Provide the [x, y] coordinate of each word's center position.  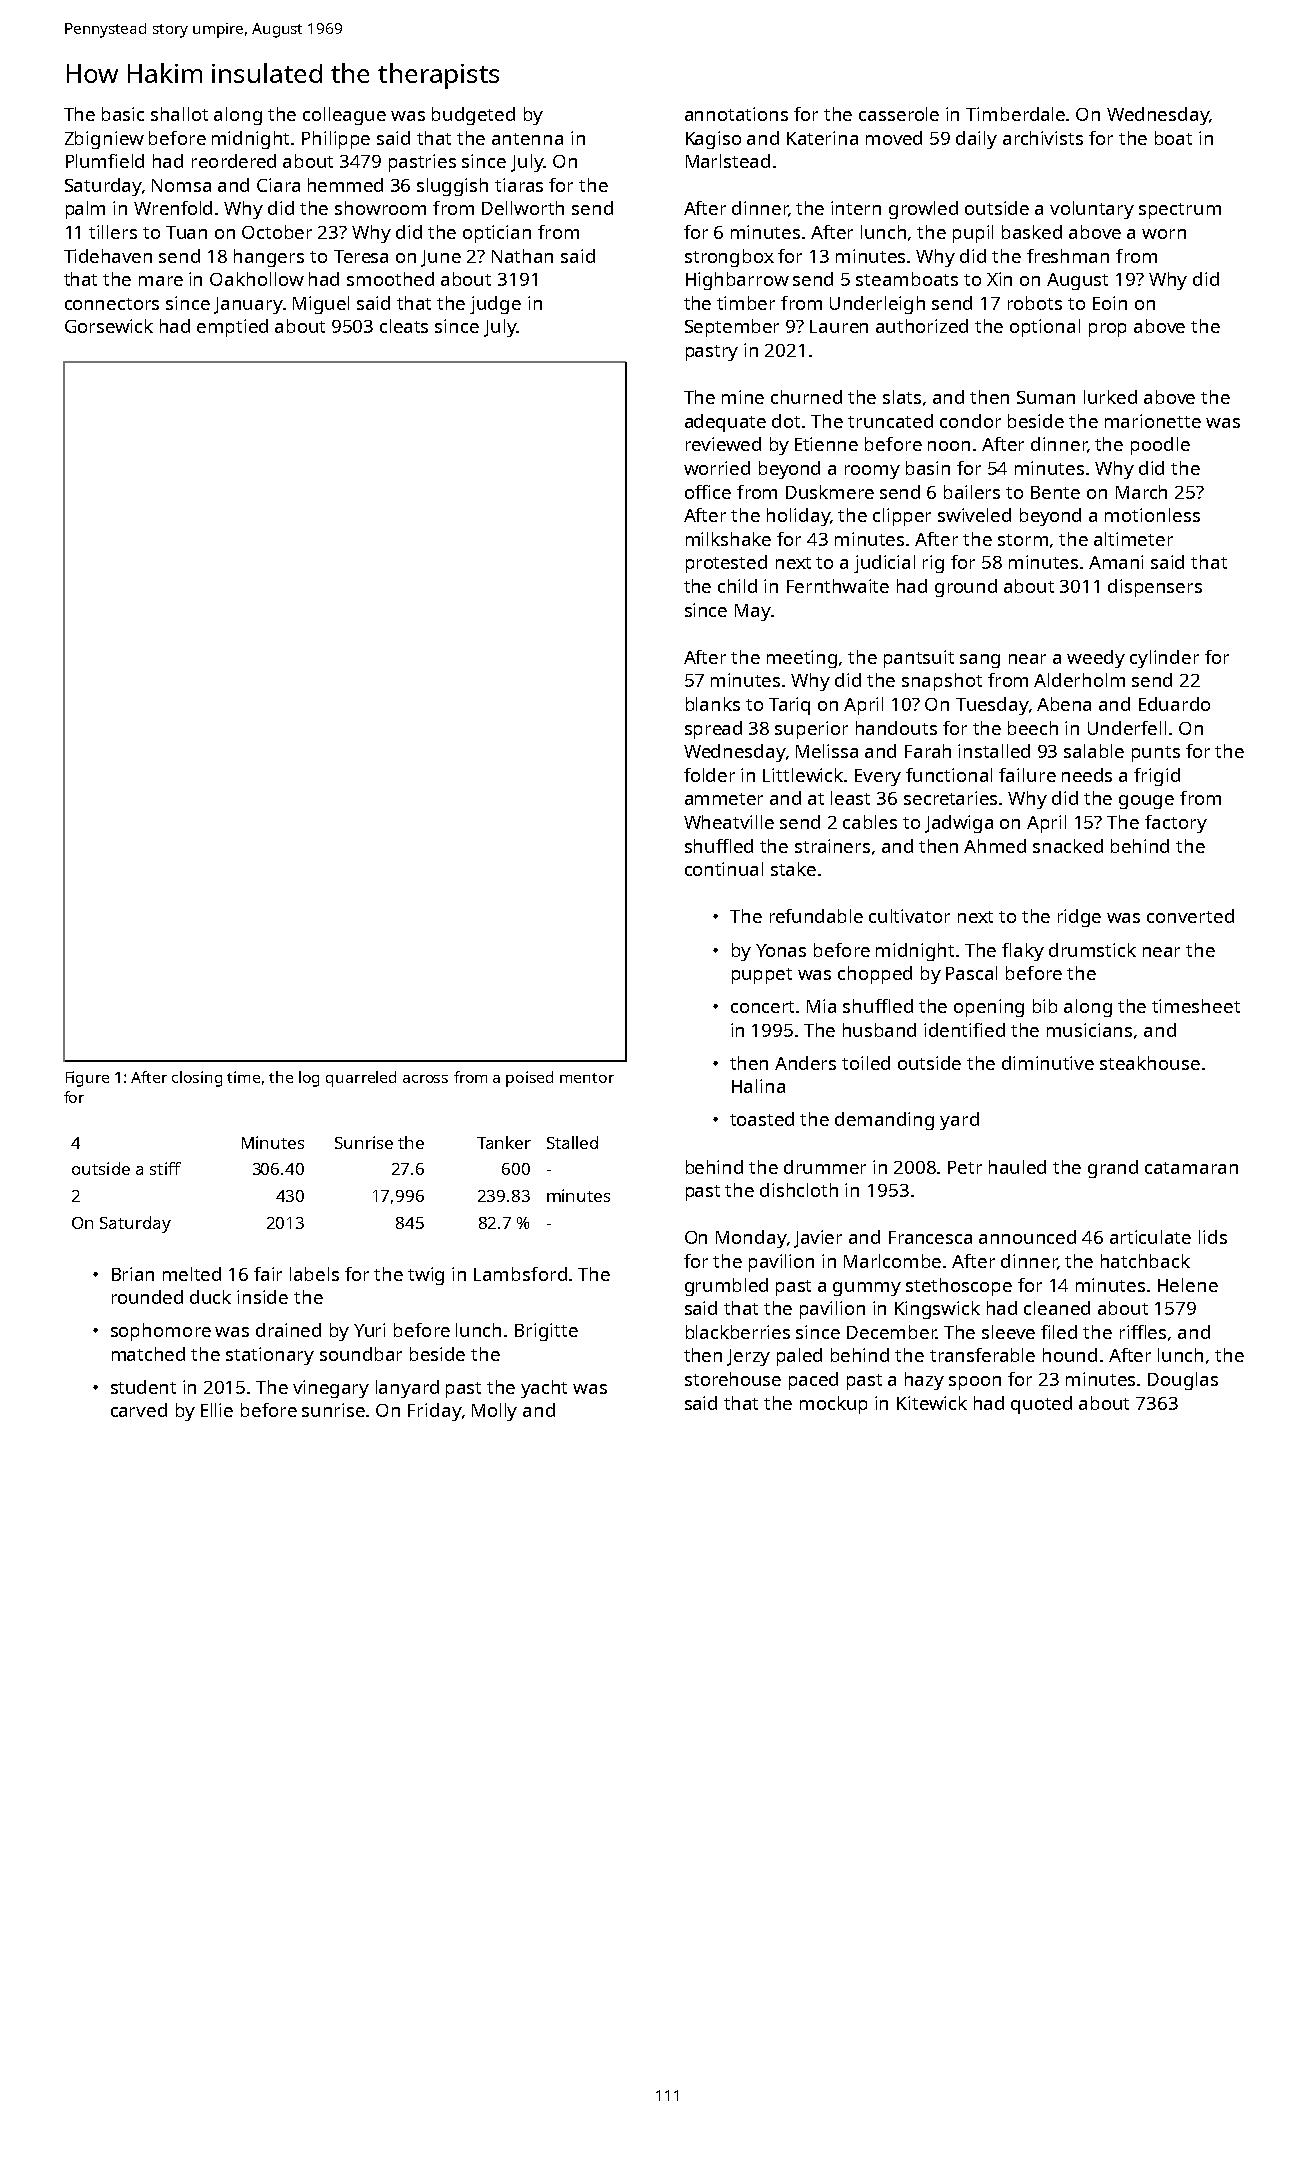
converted [1190, 916]
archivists [1043, 138]
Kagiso [713, 140]
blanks [713, 704]
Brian [133, 1274]
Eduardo [1174, 704]
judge [495, 305]
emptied [232, 328]
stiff [165, 1168]
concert [764, 1007]
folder [709, 775]
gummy [867, 1289]
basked [1032, 232]
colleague [344, 116]
